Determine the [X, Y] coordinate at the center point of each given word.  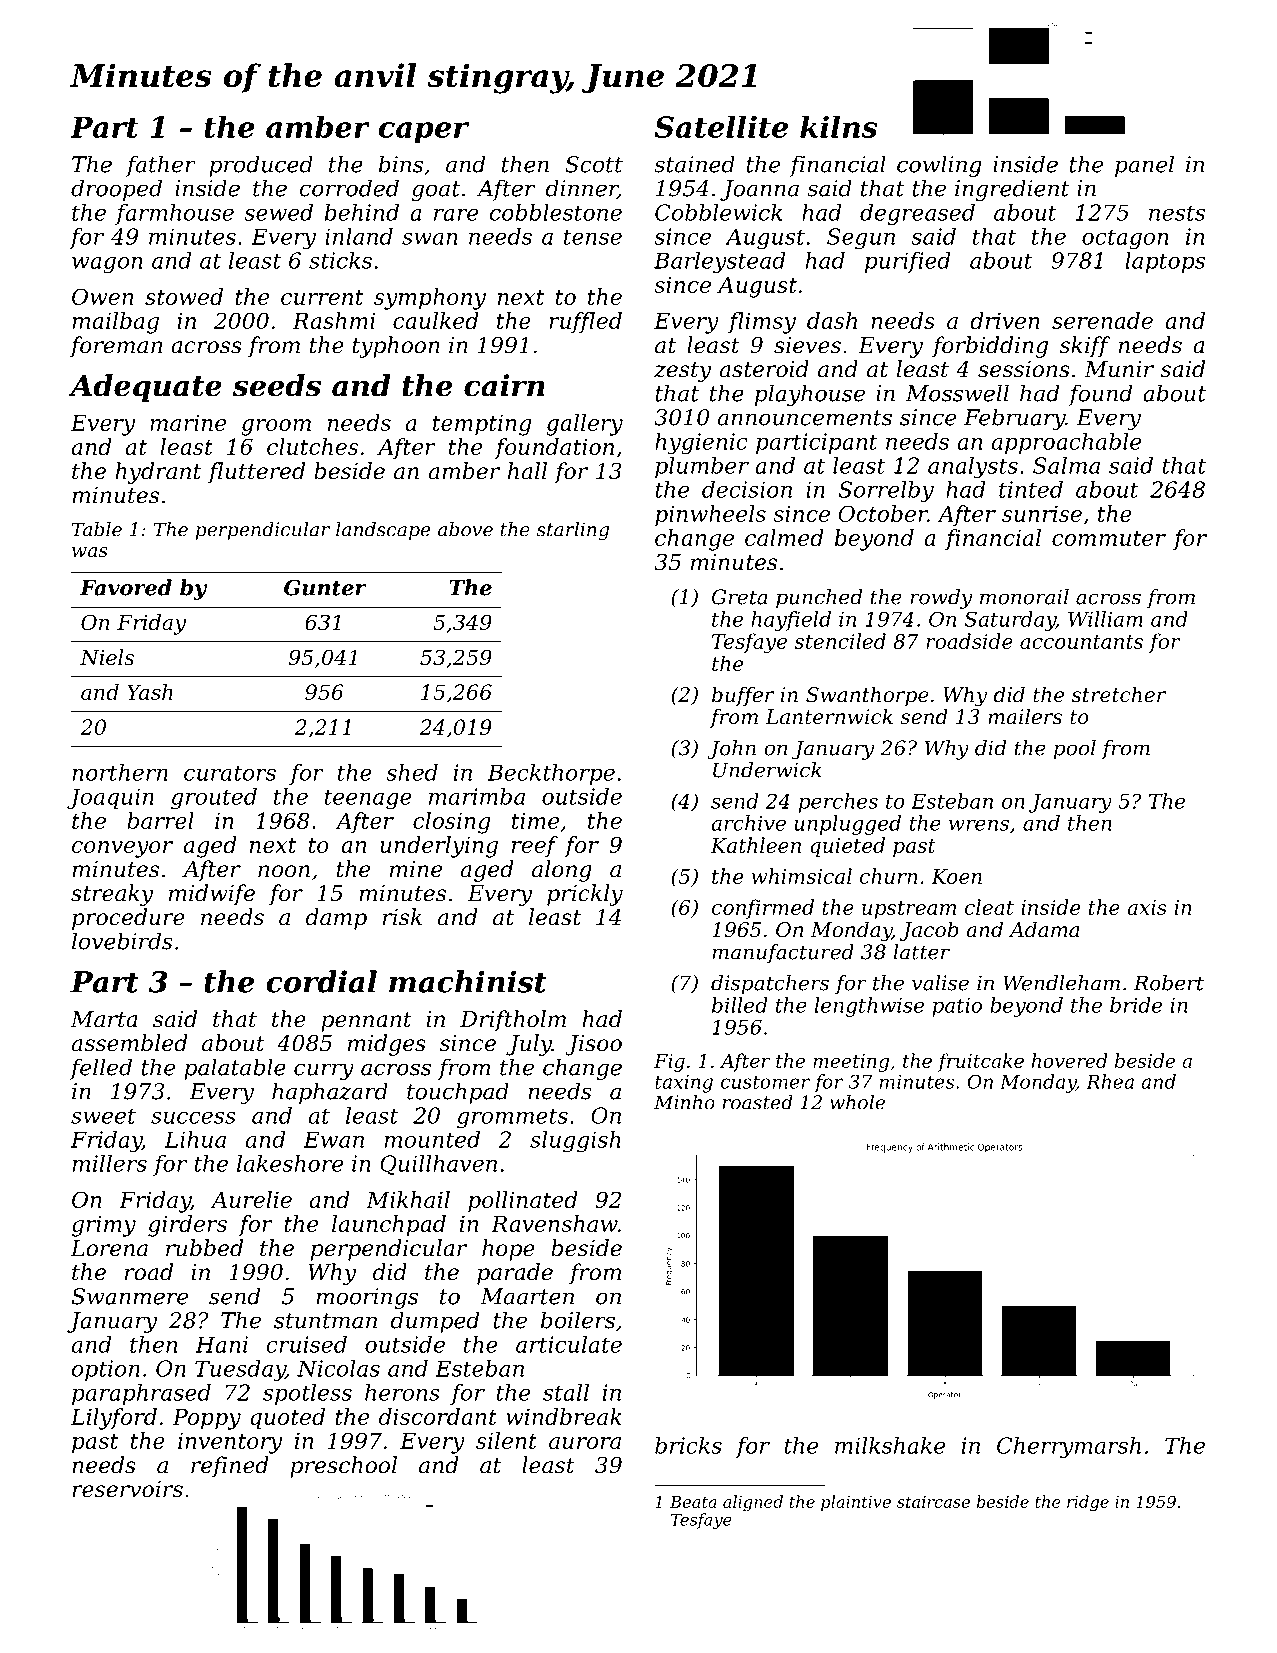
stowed [184, 296]
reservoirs [127, 1489]
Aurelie [251, 1199]
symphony [430, 299]
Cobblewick [718, 212]
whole [857, 1102]
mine [416, 869]
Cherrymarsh [1069, 1447]
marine [188, 422]
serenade [1102, 320]
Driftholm [513, 1021]
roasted [757, 1102]
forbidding [990, 347]
